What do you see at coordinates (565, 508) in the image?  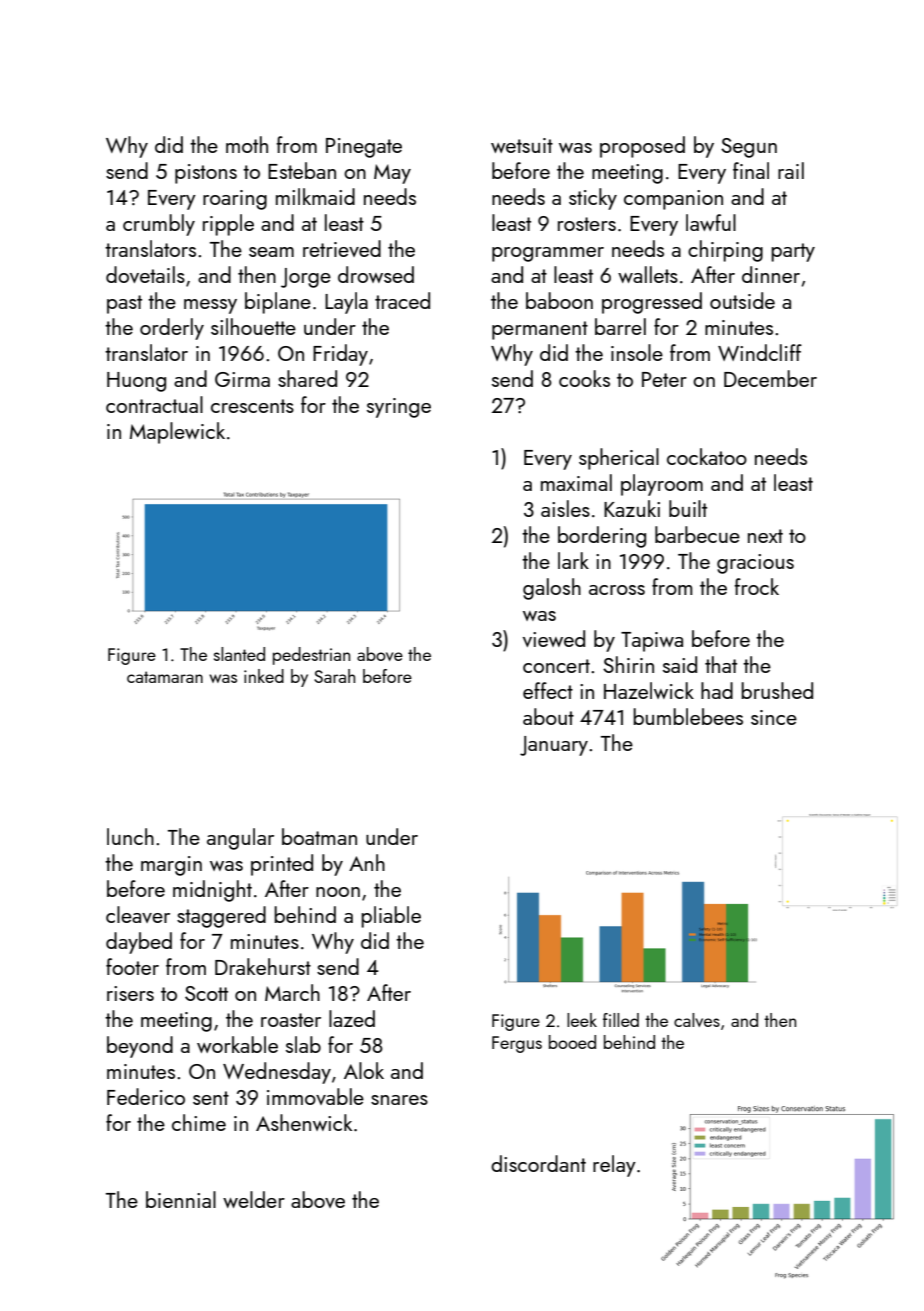 I see `aisles` at bounding box center [565, 508].
